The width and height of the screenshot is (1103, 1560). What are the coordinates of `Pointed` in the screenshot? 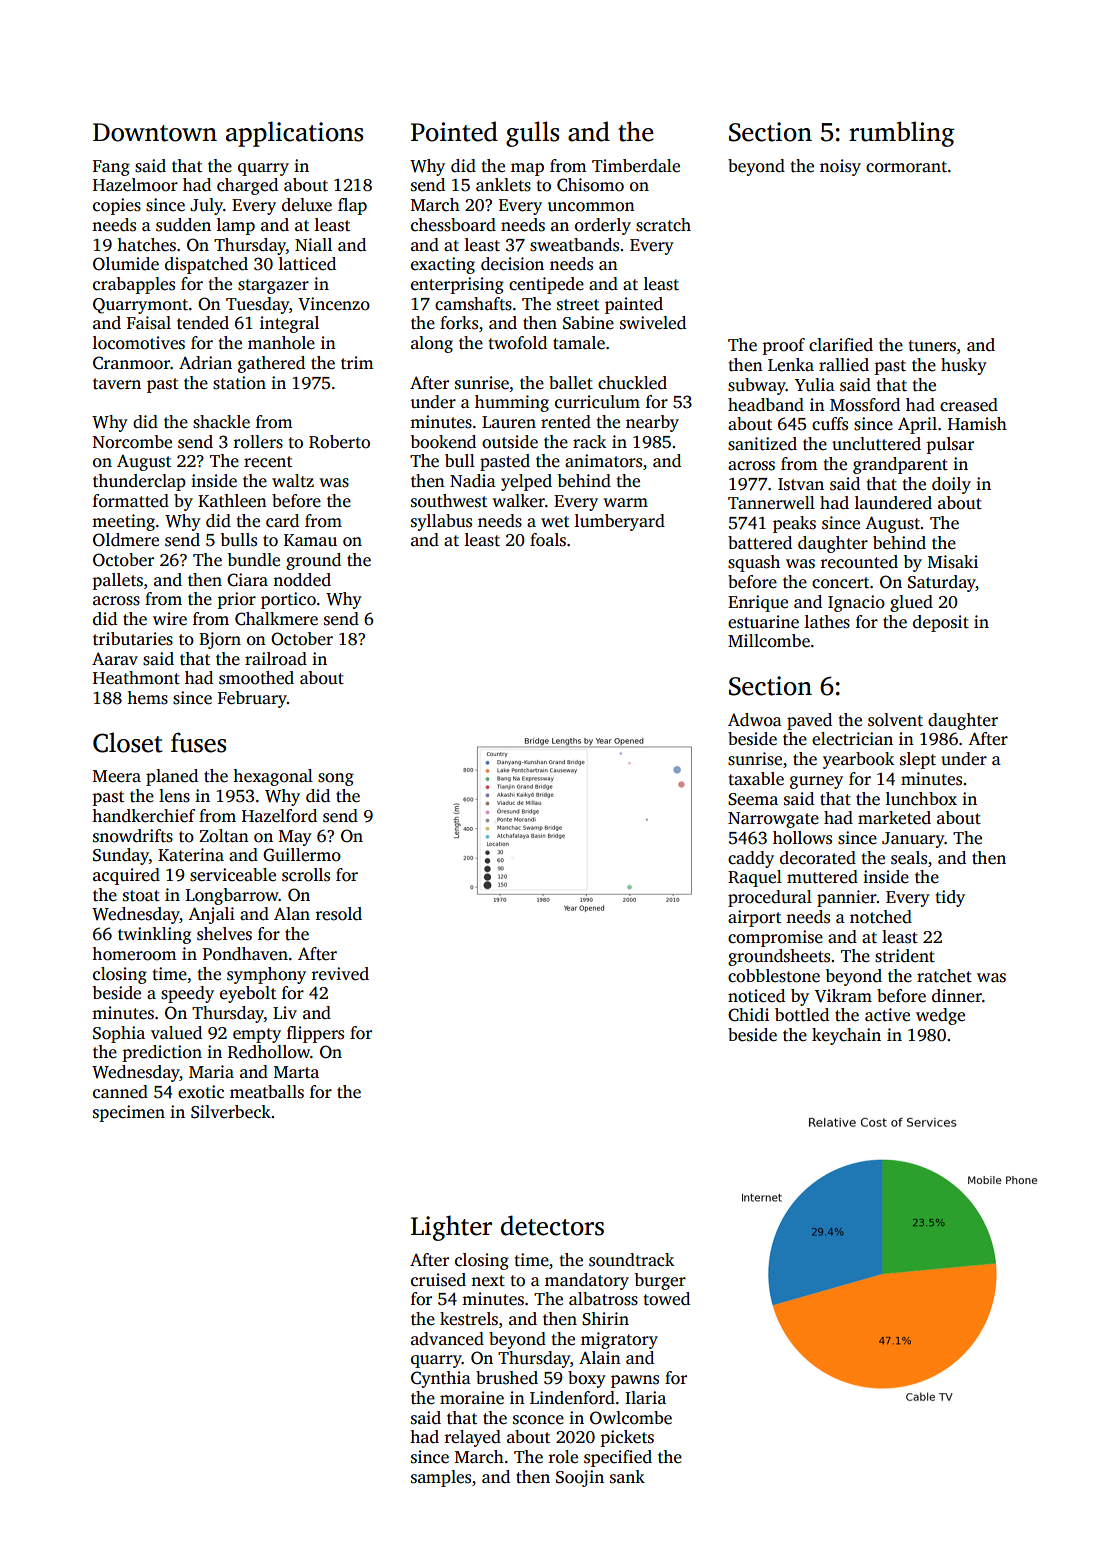 It's located at (454, 131).
